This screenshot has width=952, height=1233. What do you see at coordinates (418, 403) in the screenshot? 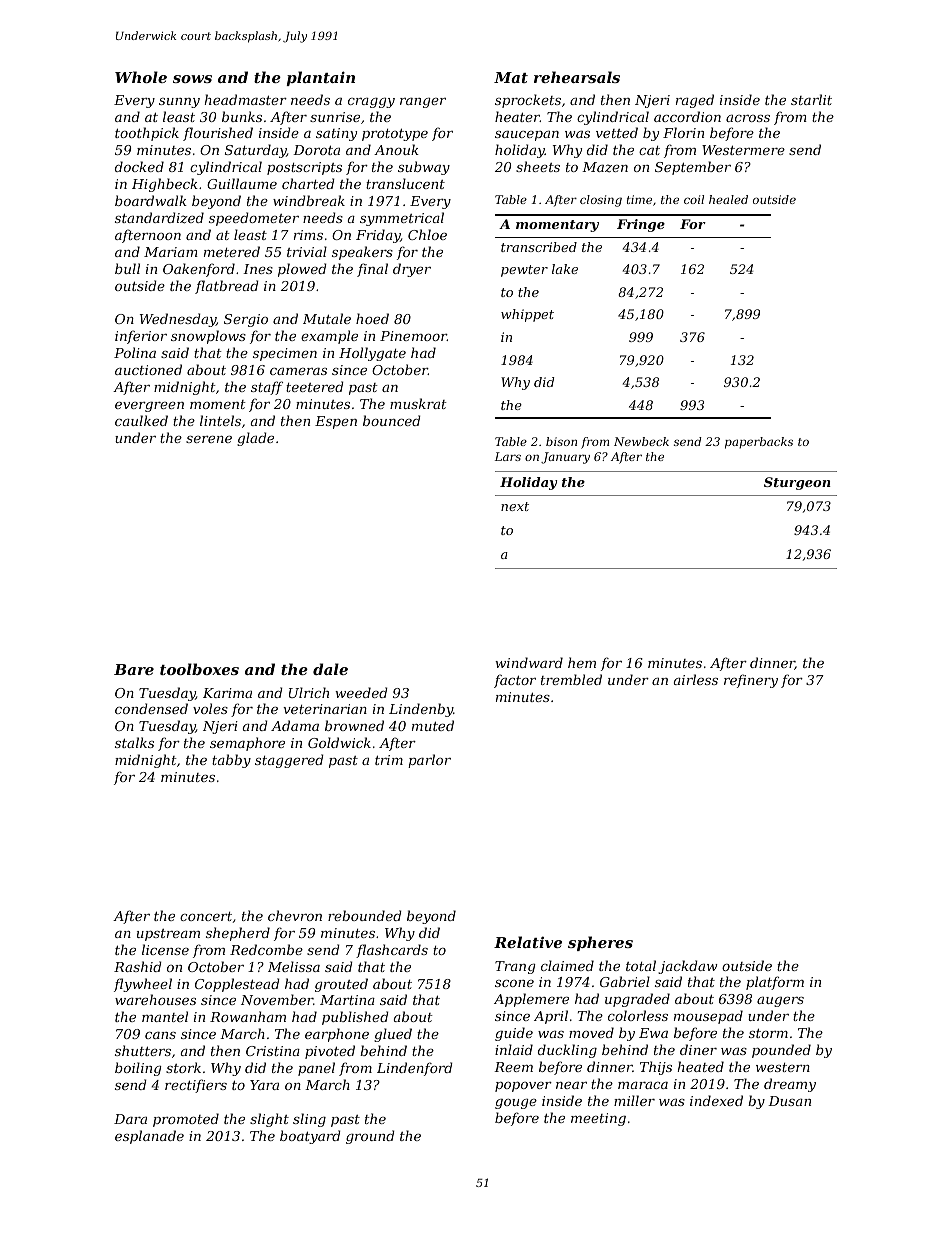
I see `muskrat` at bounding box center [418, 403].
